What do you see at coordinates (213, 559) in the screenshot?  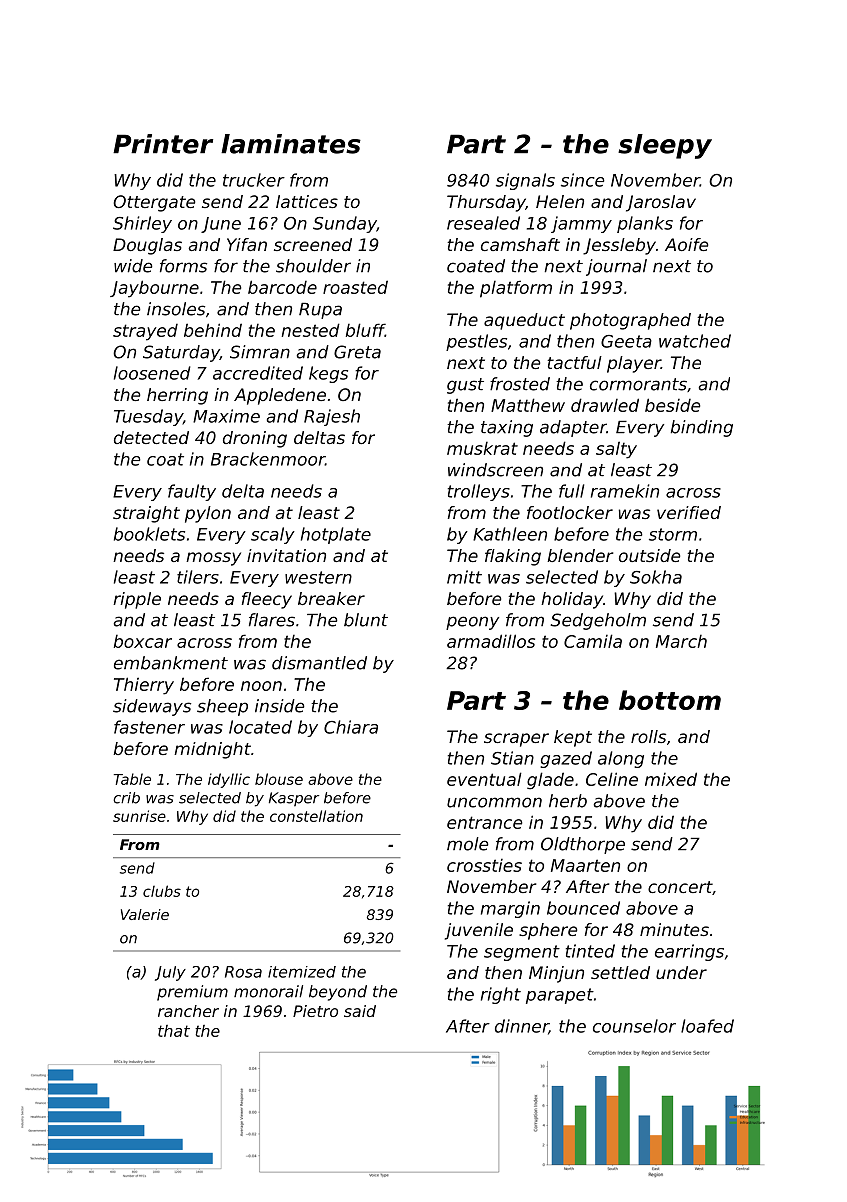 I see `mossy` at bounding box center [213, 559].
